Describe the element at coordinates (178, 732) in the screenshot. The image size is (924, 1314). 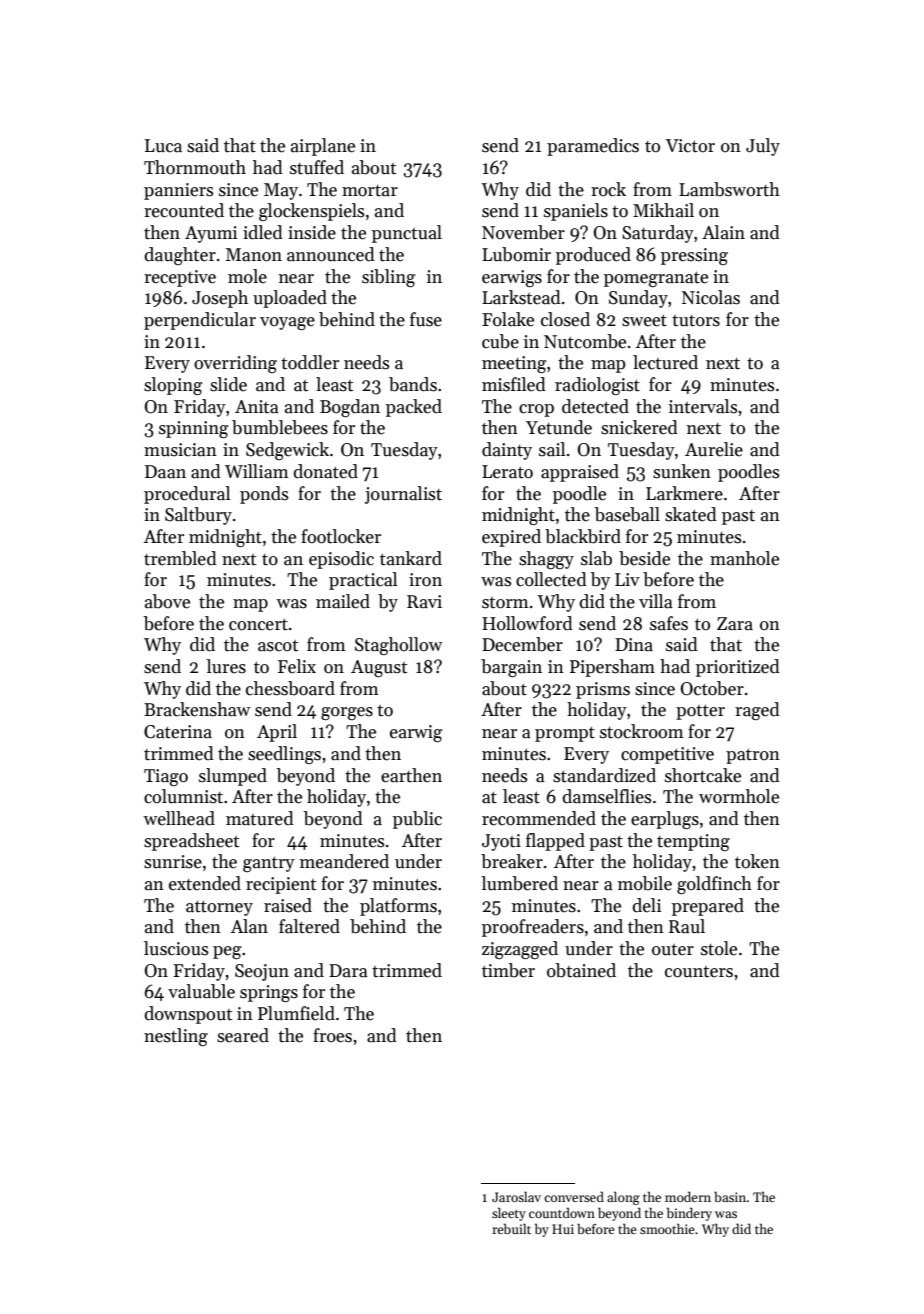
I see `Caterina` at that location.
